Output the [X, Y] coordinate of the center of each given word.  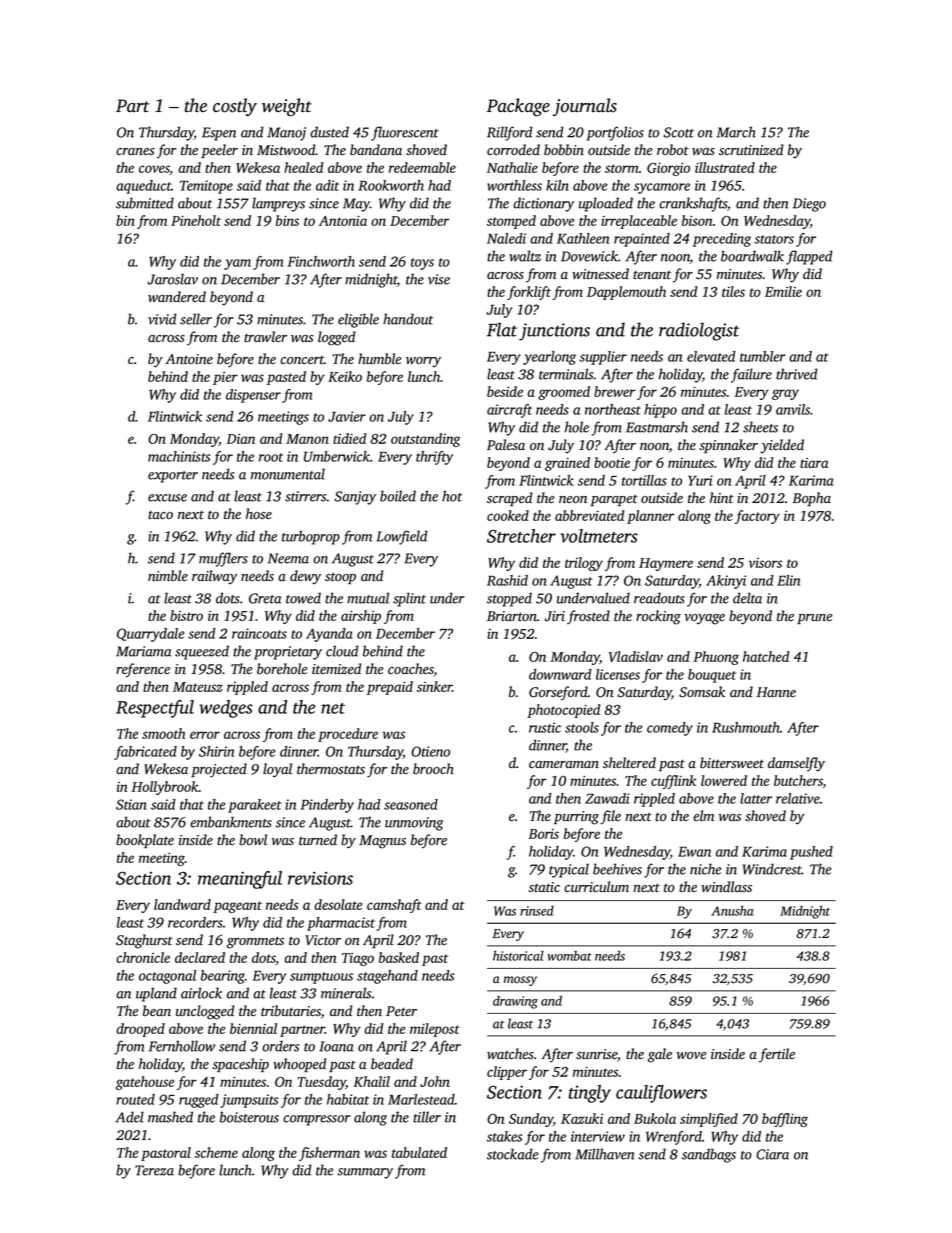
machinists [179, 456]
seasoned [411, 804]
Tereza [154, 1170]
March [736, 132]
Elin [788, 580]
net [333, 708]
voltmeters [599, 536]
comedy [670, 729]
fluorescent [405, 133]
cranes [135, 152]
